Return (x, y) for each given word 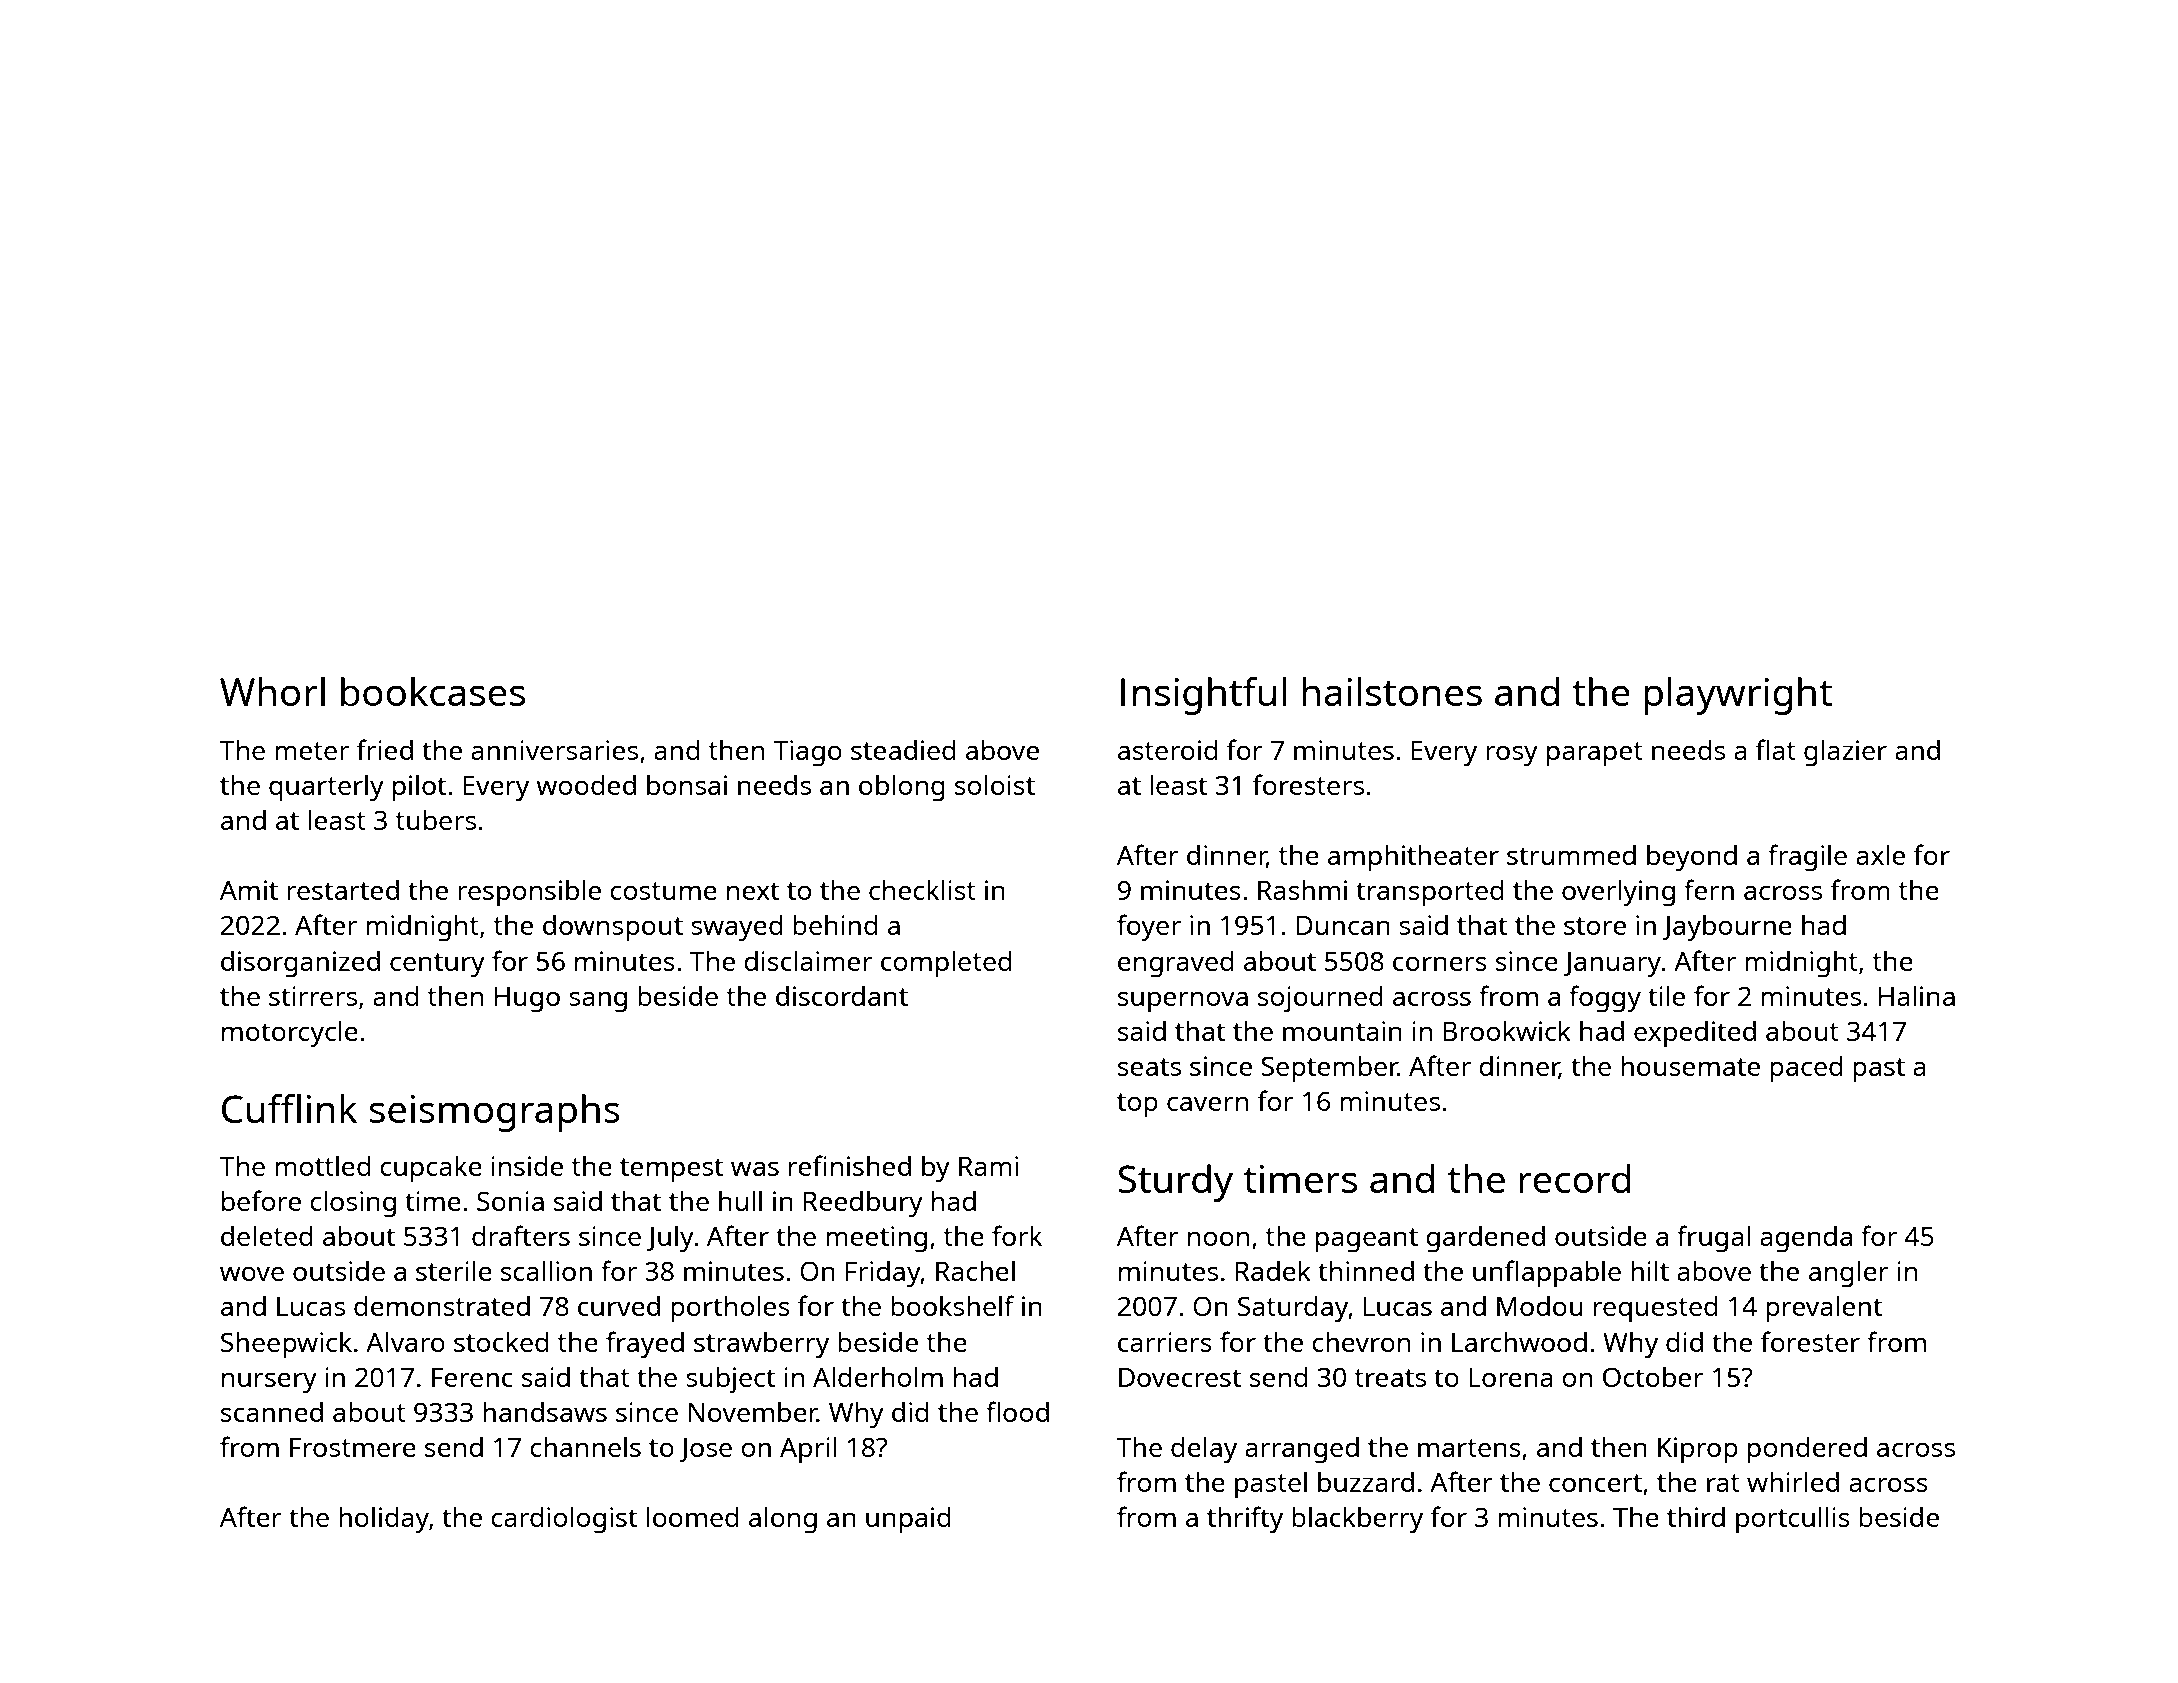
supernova (1183, 1001)
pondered (1807, 1450)
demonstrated (442, 1306)
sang (598, 1002)
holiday (384, 1520)
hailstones (1392, 691)
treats (1390, 1378)
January (1612, 964)
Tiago (807, 753)
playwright (1738, 696)
